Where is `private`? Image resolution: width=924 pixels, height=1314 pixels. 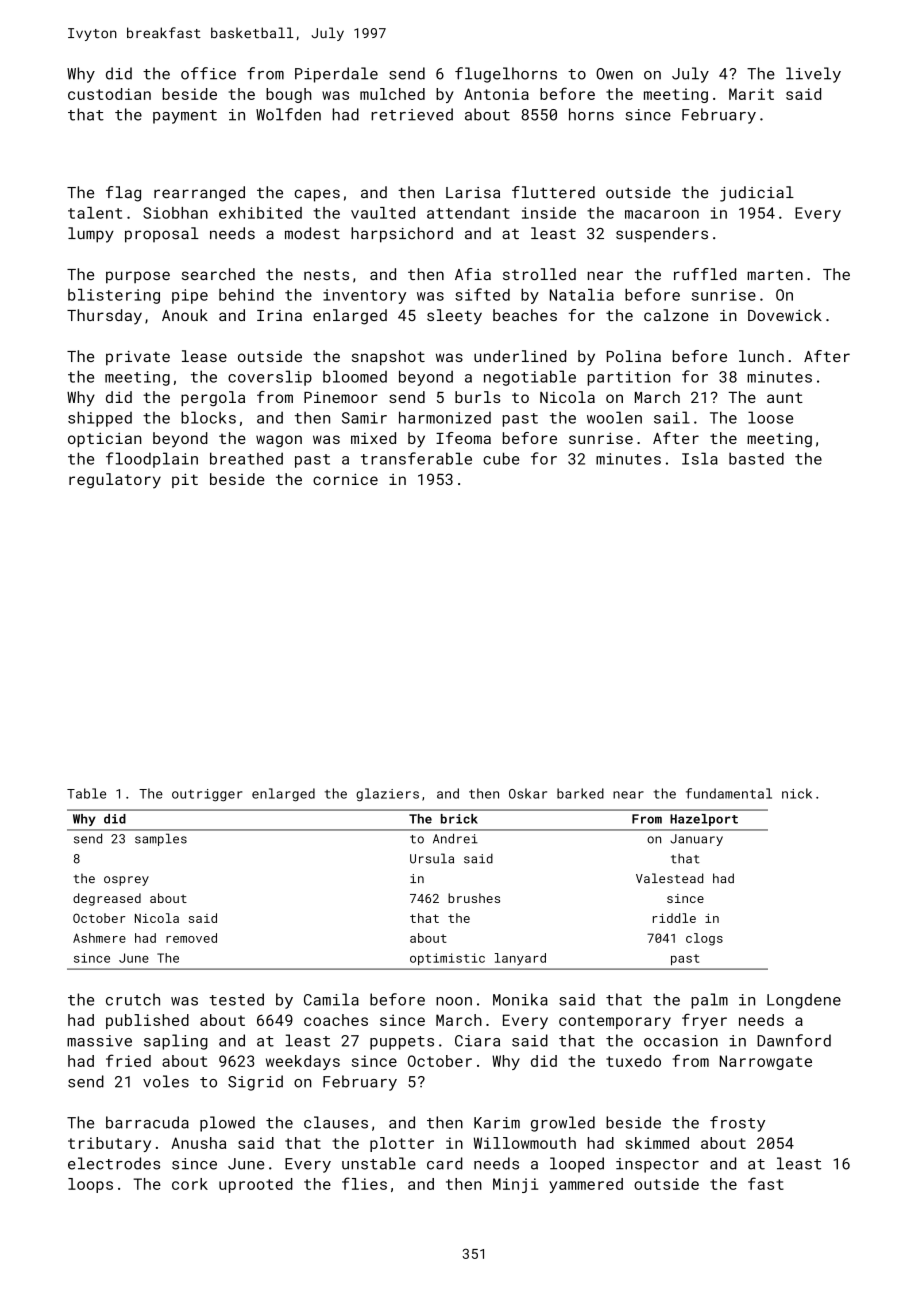
private is located at coordinates (138, 358).
